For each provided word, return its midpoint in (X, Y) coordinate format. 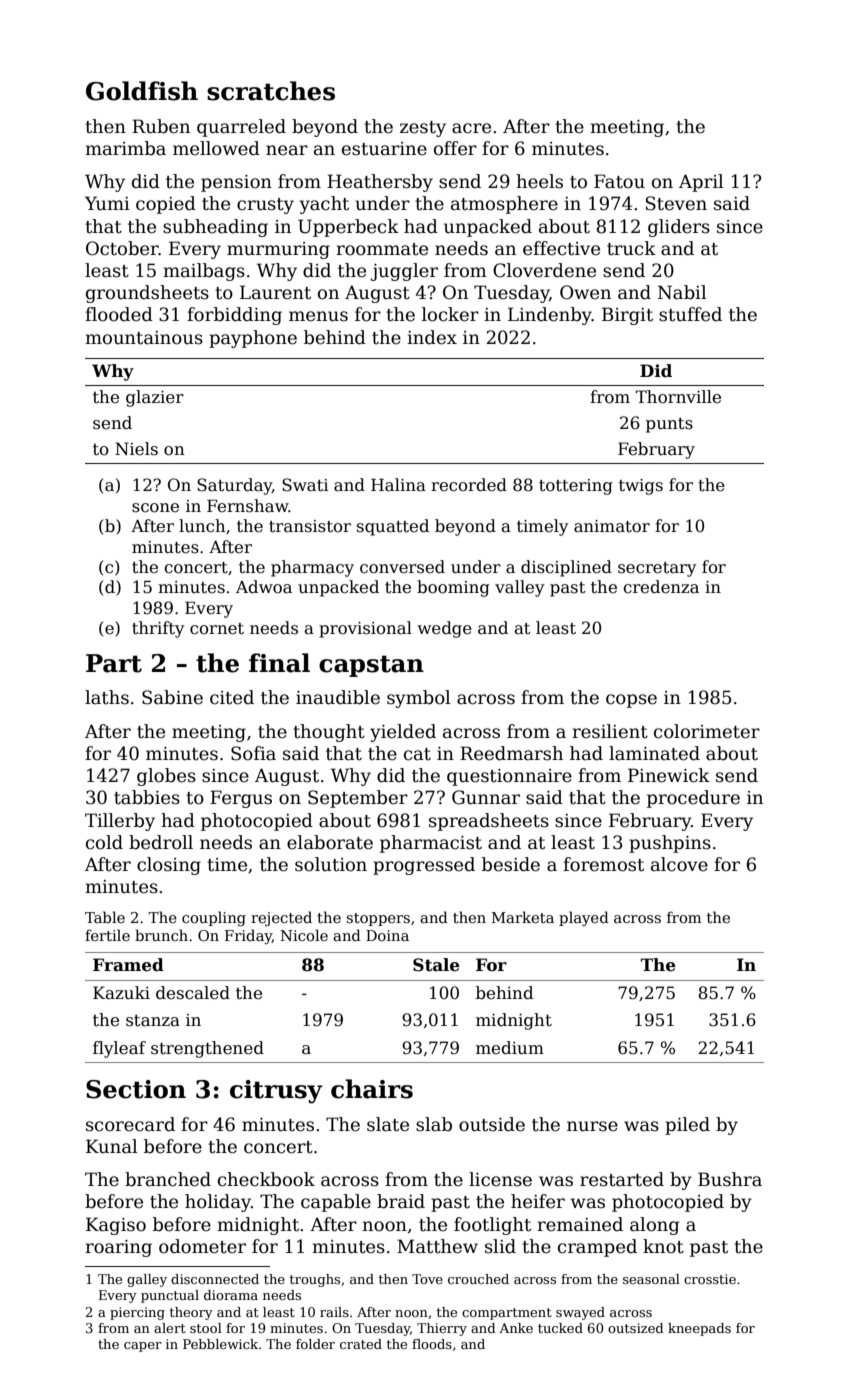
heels (539, 181)
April (701, 183)
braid (401, 1201)
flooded (119, 314)
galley (147, 1280)
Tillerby (120, 822)
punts (669, 425)
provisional (365, 629)
